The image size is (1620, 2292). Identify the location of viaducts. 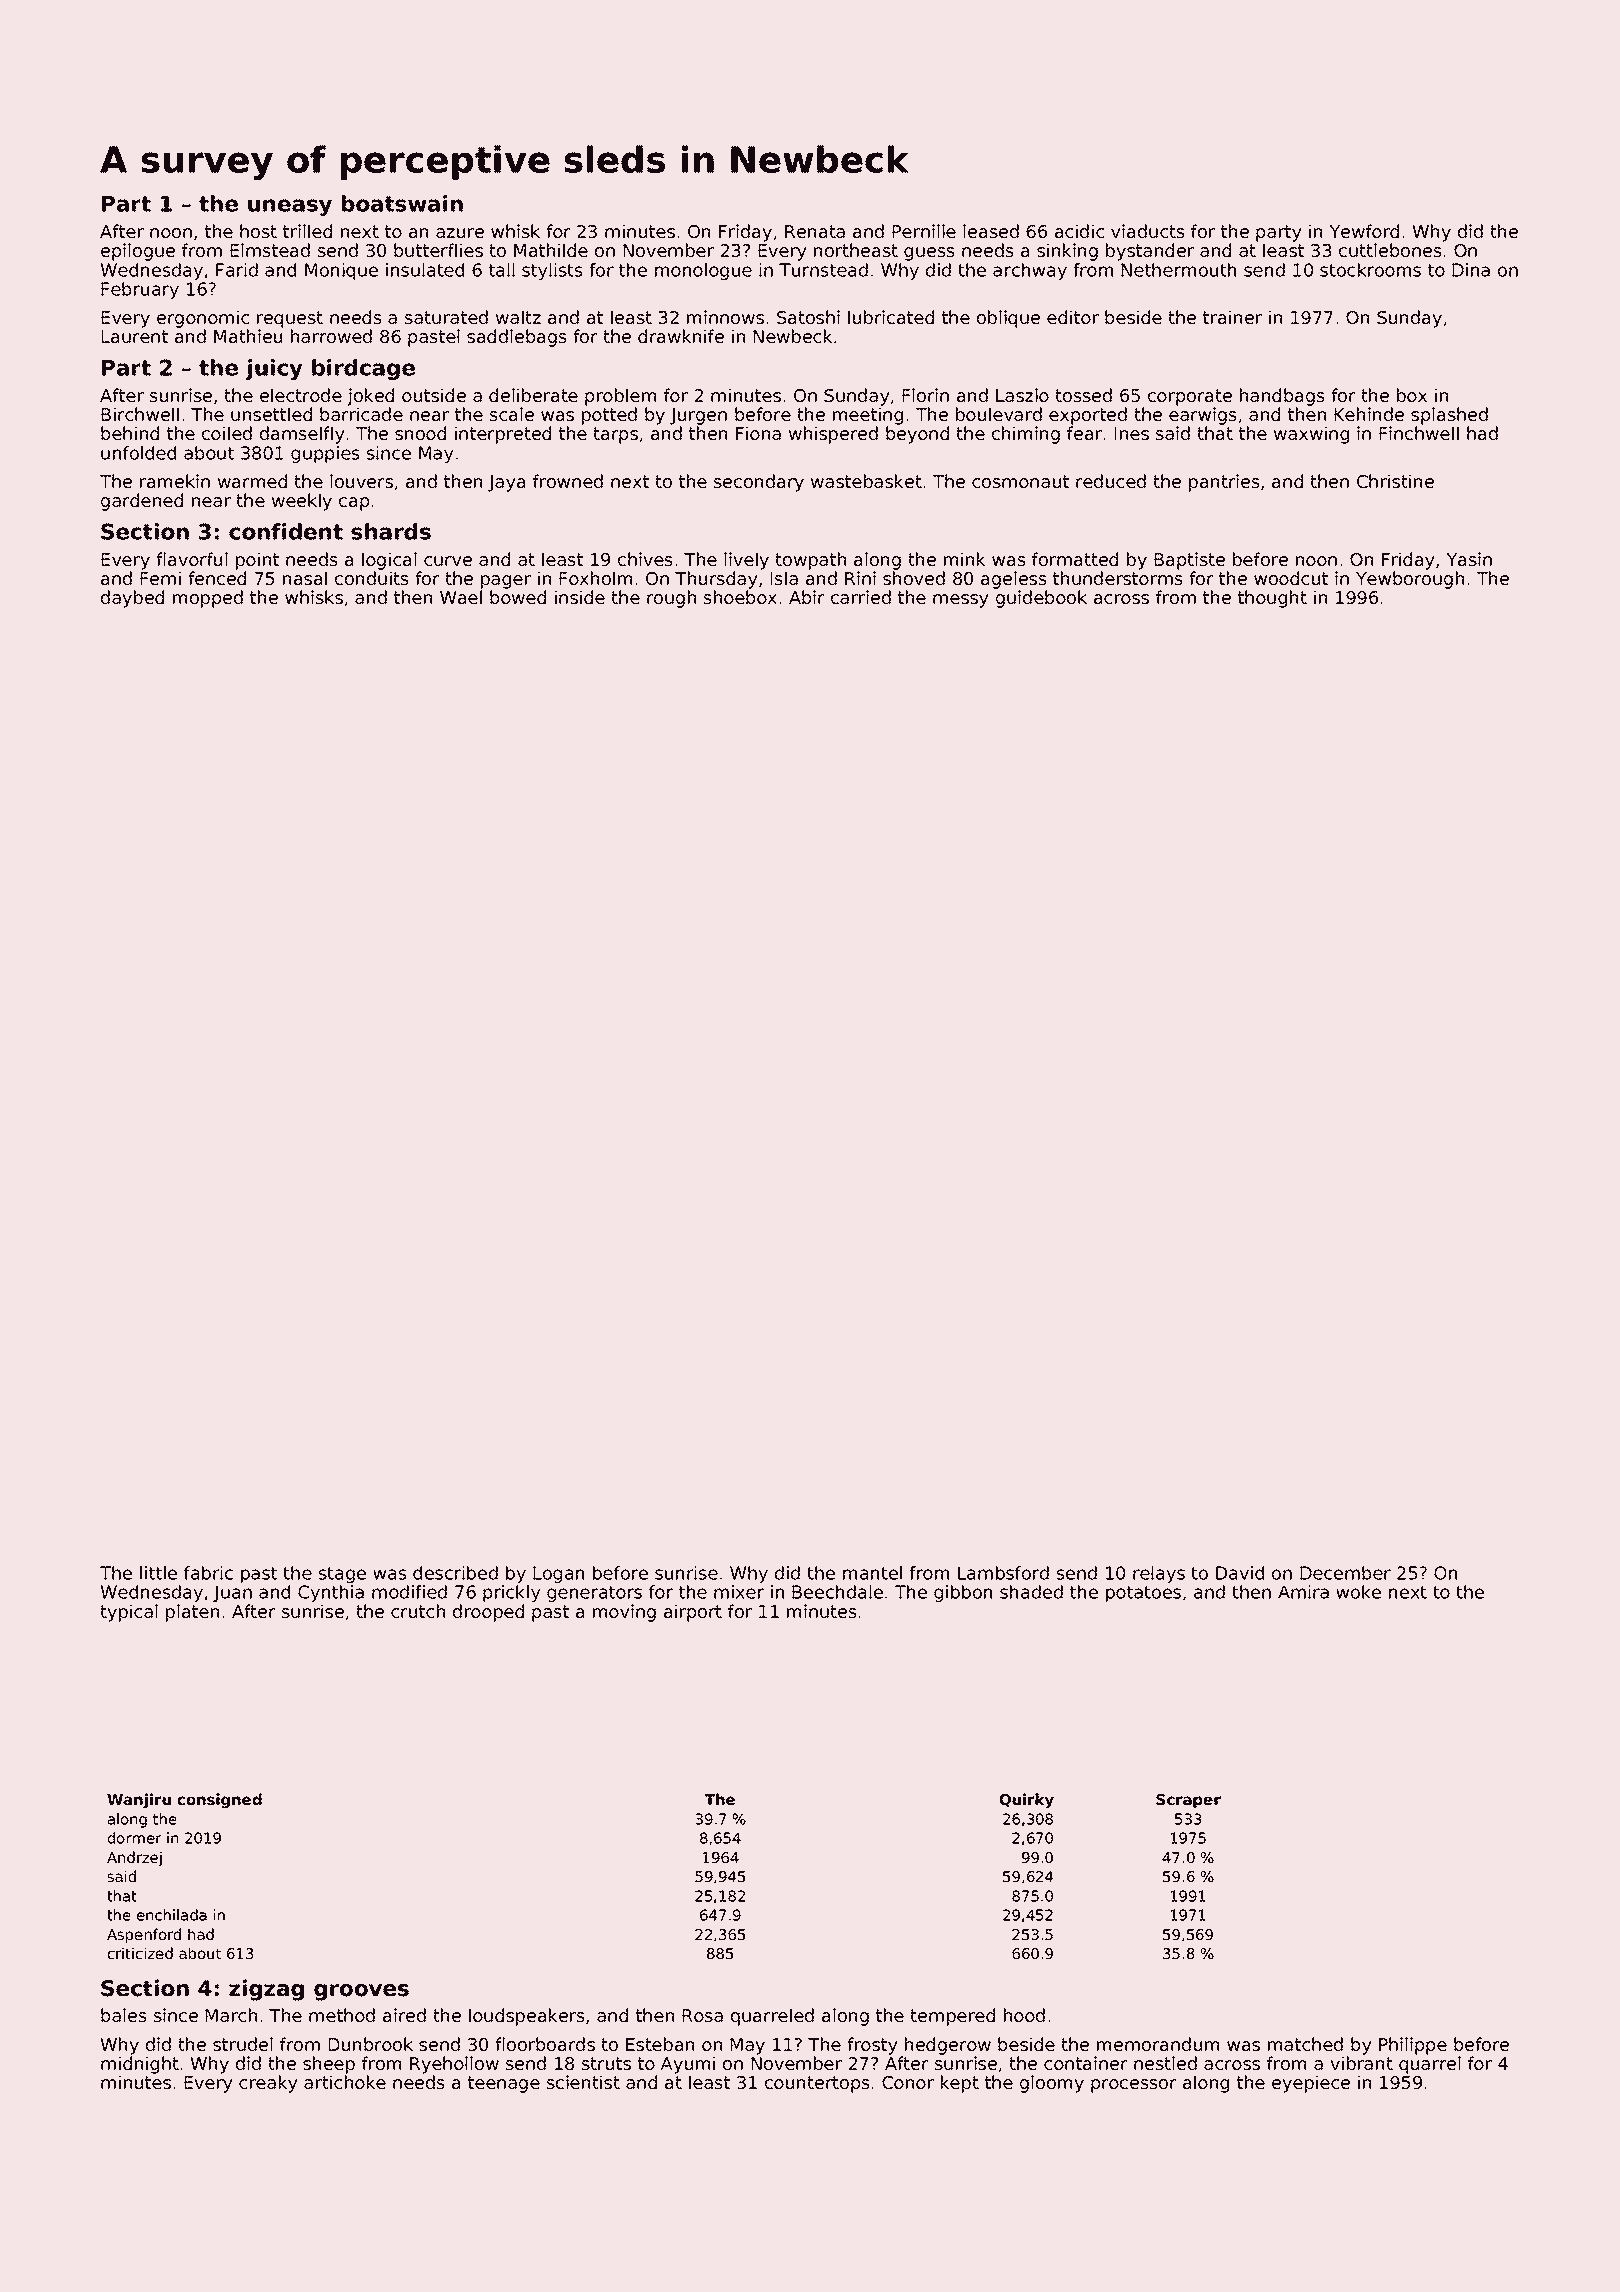
(1148, 231).
